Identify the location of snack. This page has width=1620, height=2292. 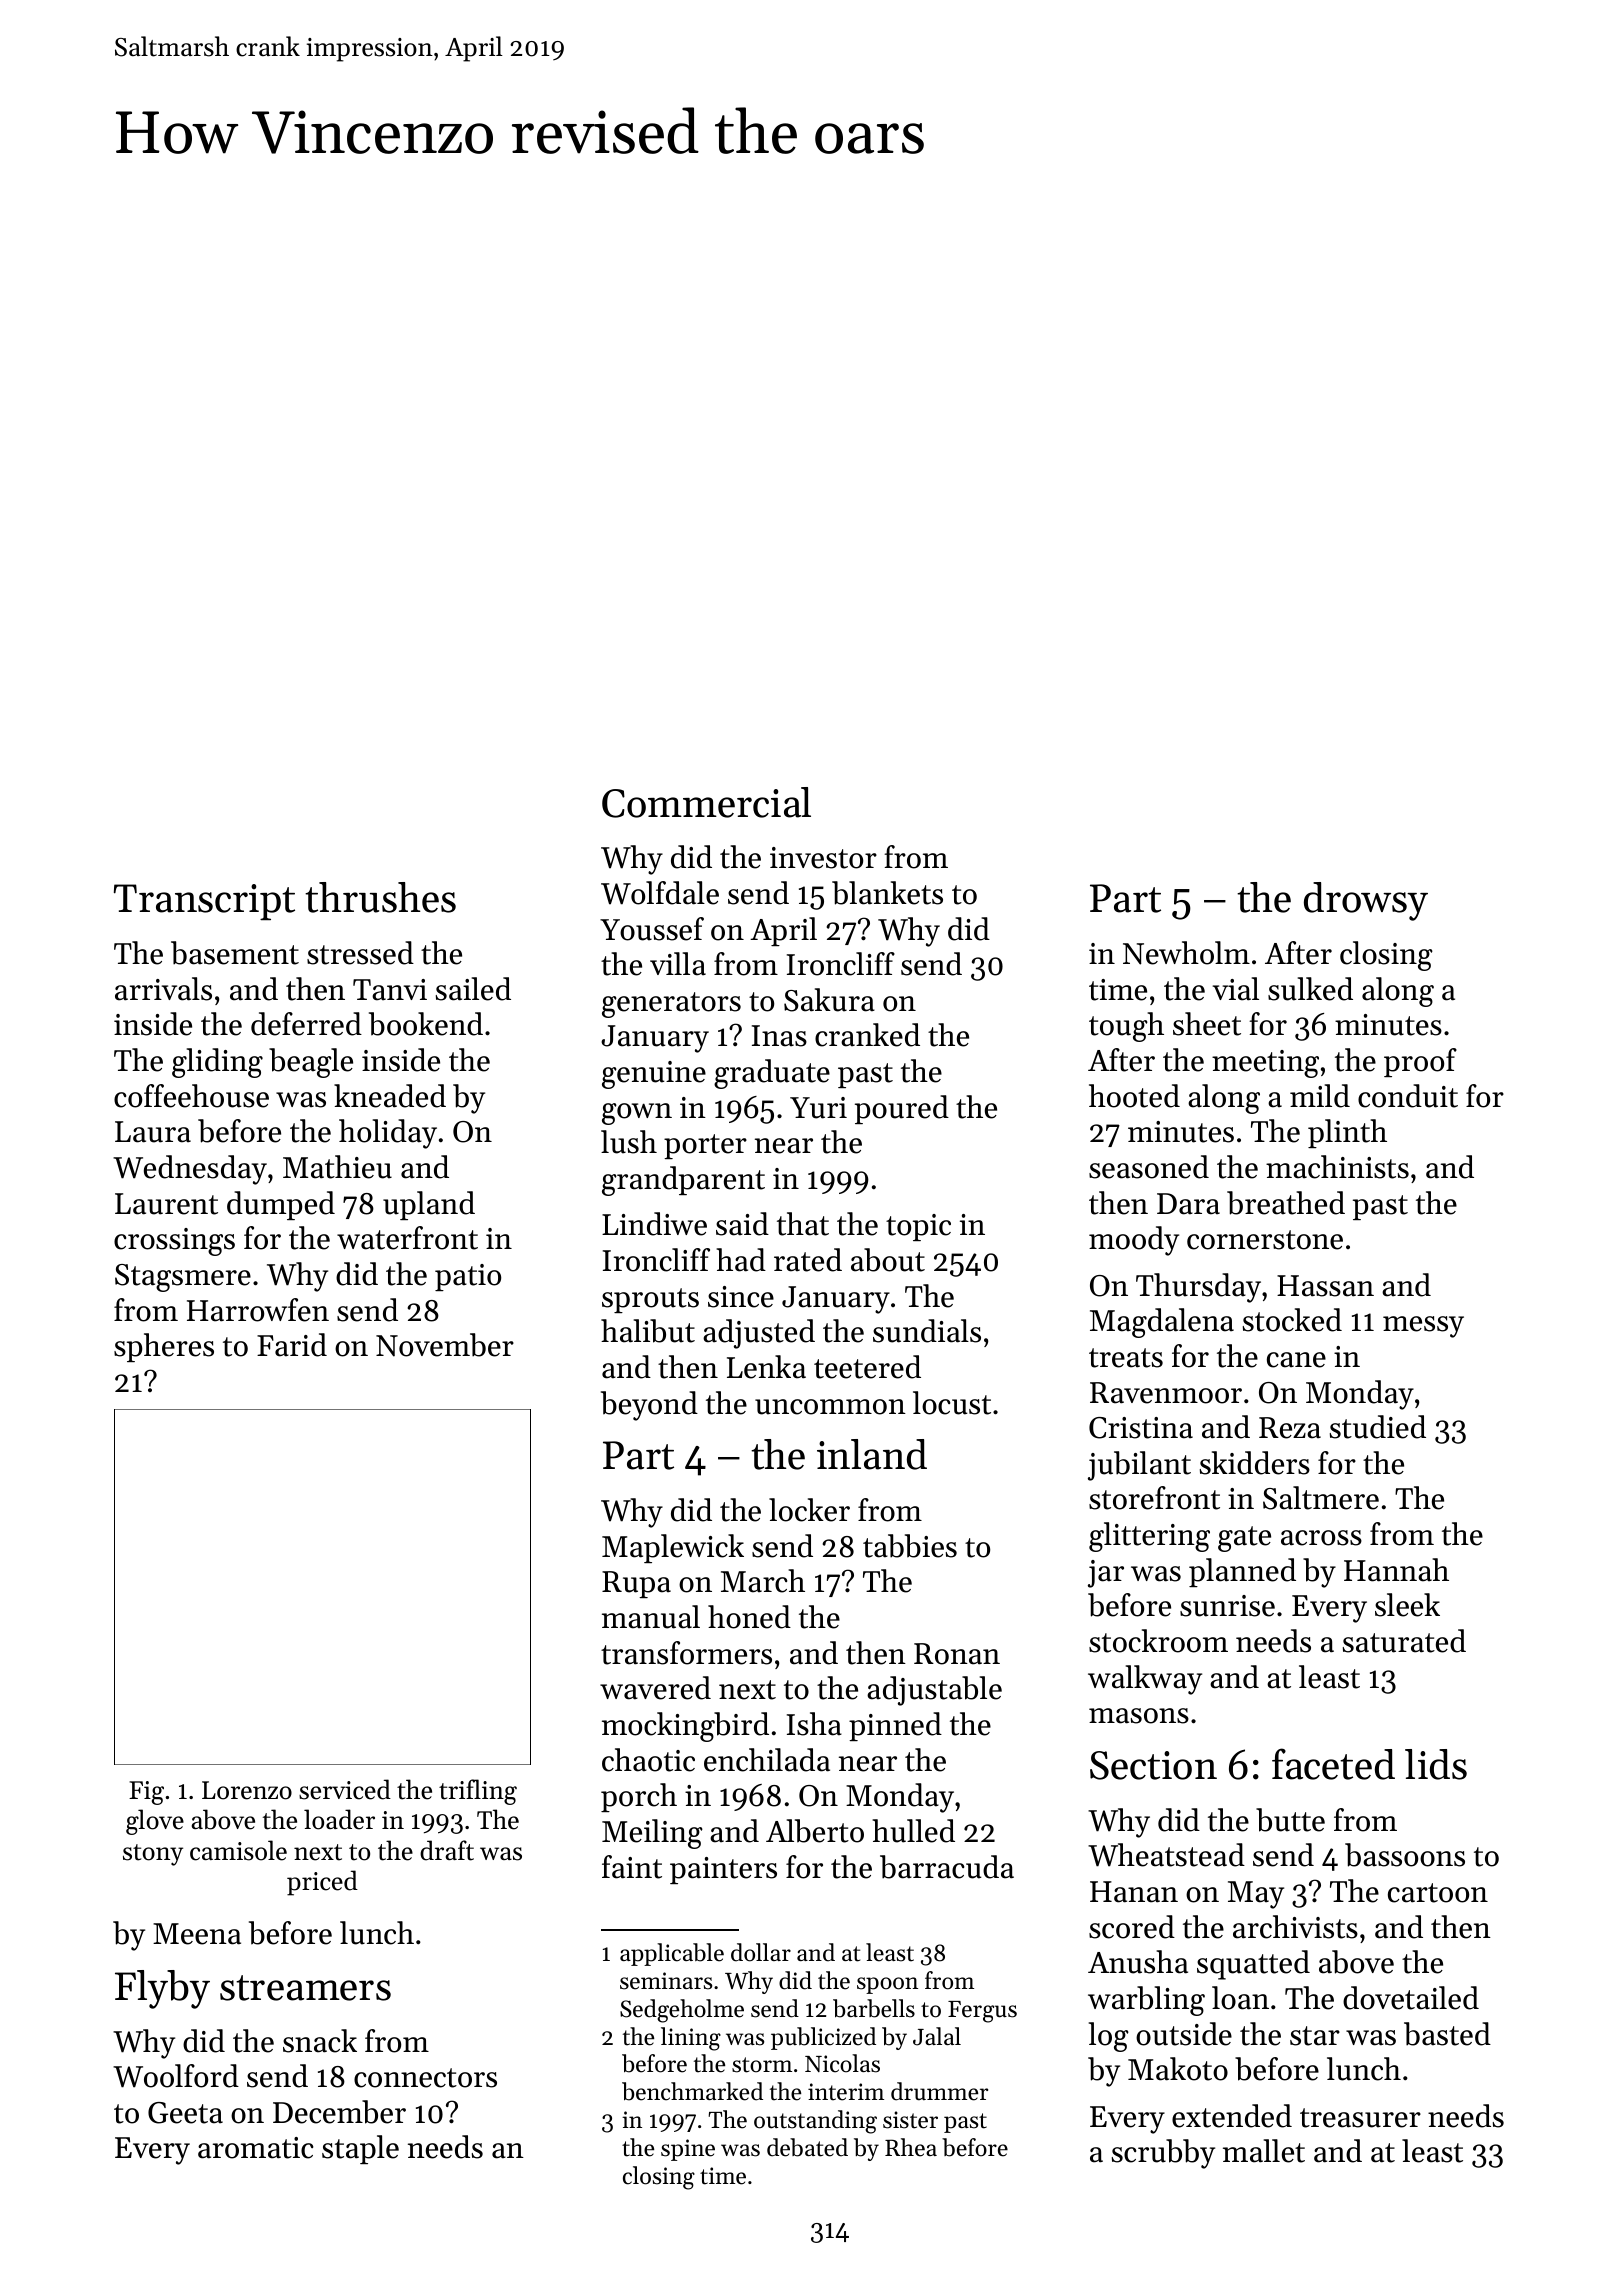
(320, 2041).
